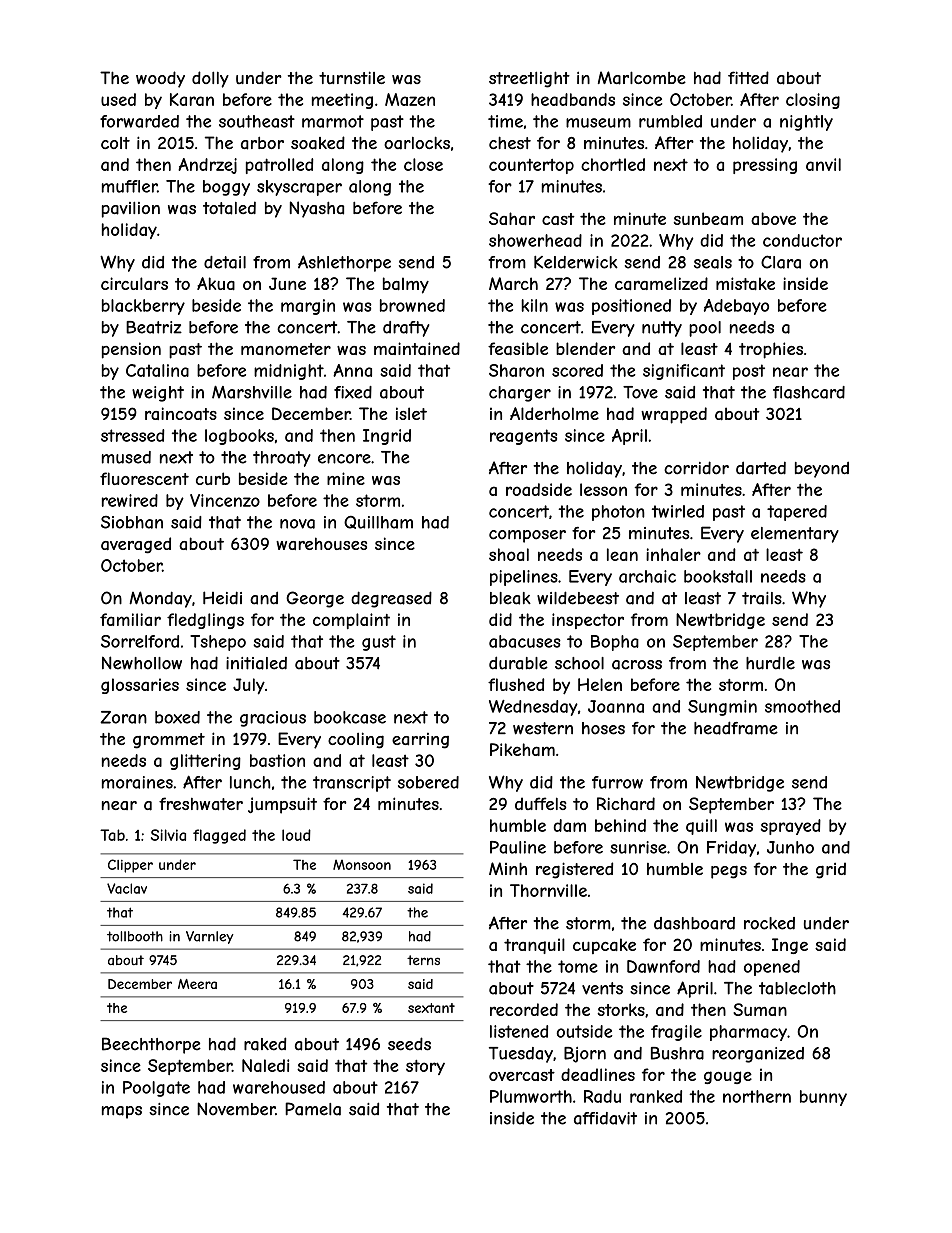 The width and height of the image is (952, 1233). What do you see at coordinates (802, 706) in the image?
I see `smoothed` at bounding box center [802, 706].
